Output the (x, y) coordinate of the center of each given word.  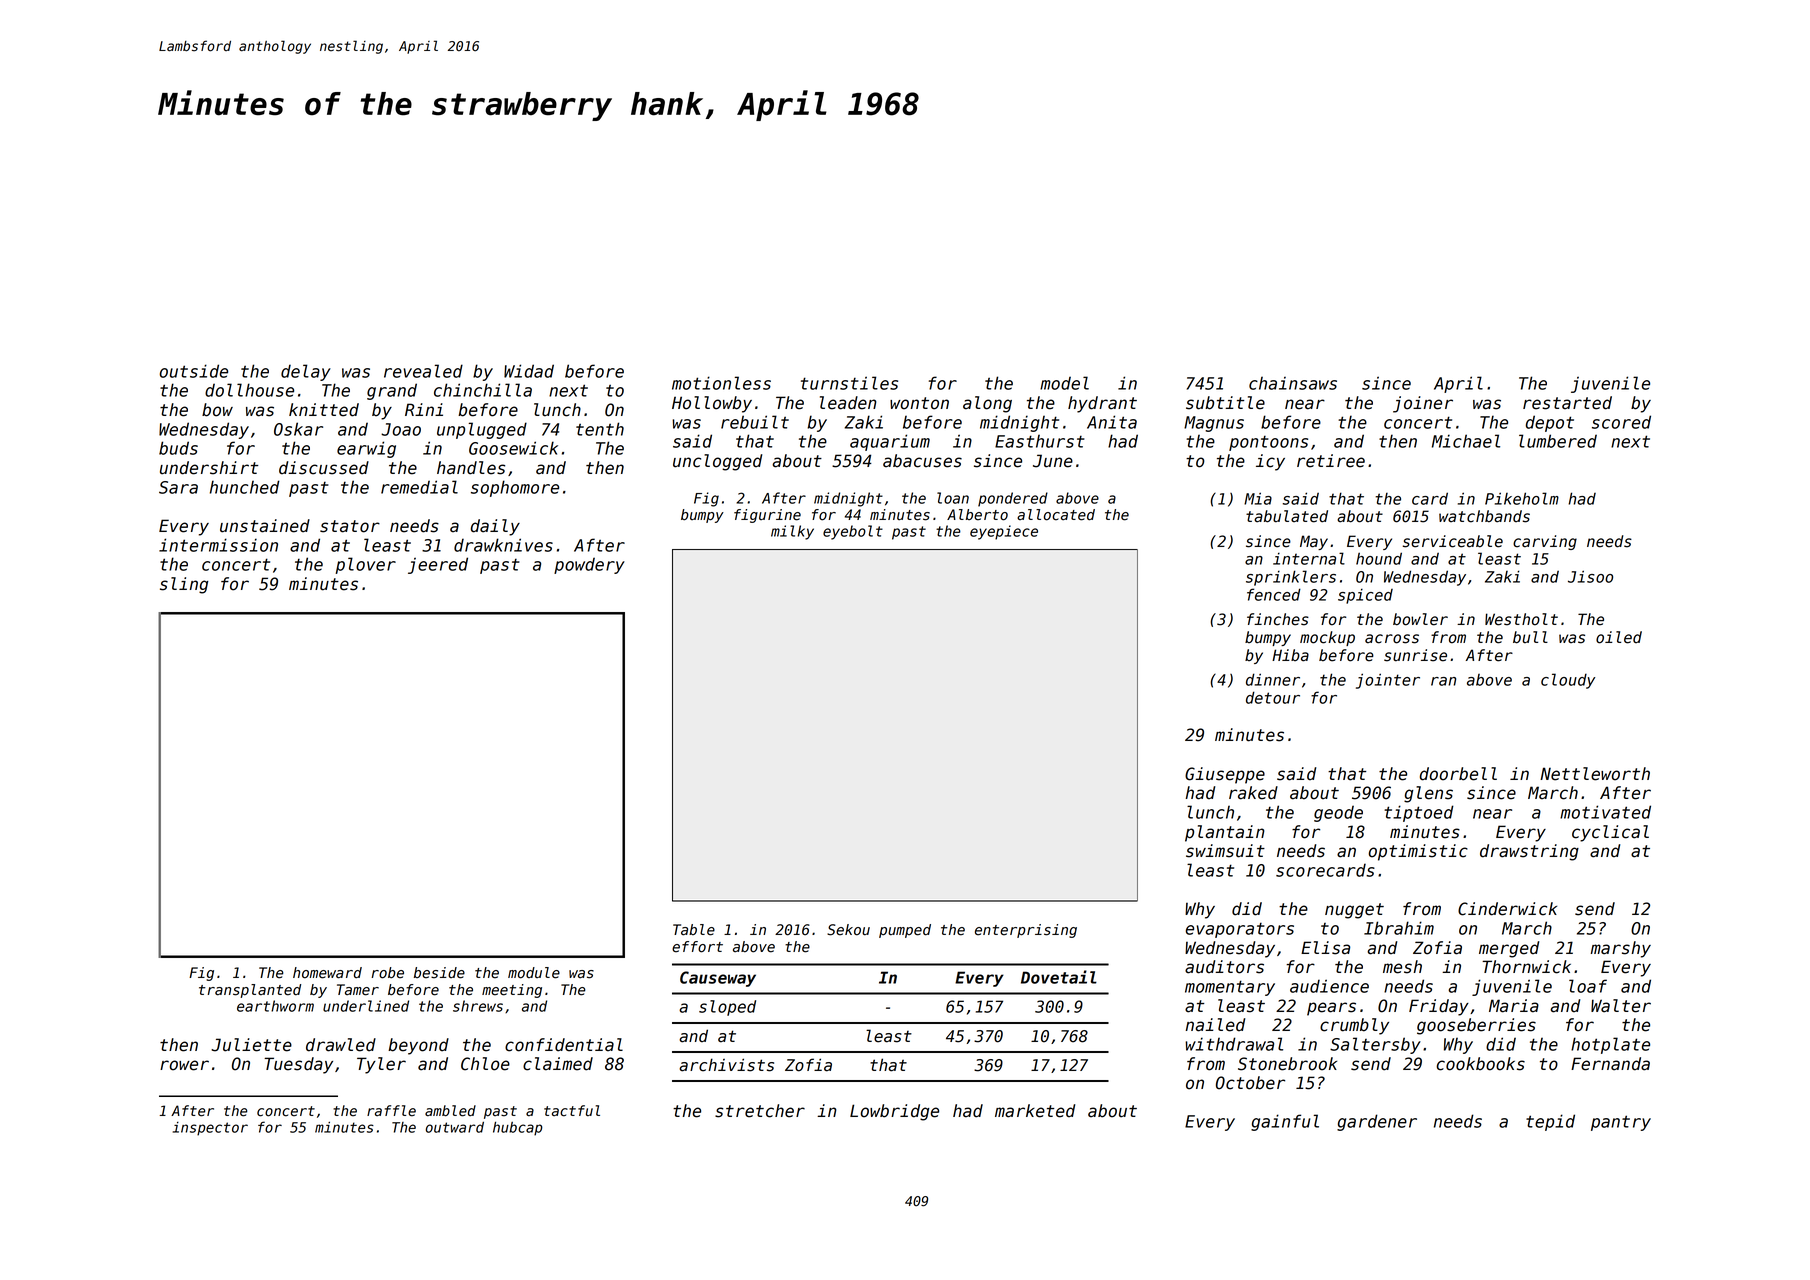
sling (184, 585)
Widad (529, 371)
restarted (1567, 403)
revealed (423, 371)
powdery (589, 565)
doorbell (1458, 774)
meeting (512, 991)
